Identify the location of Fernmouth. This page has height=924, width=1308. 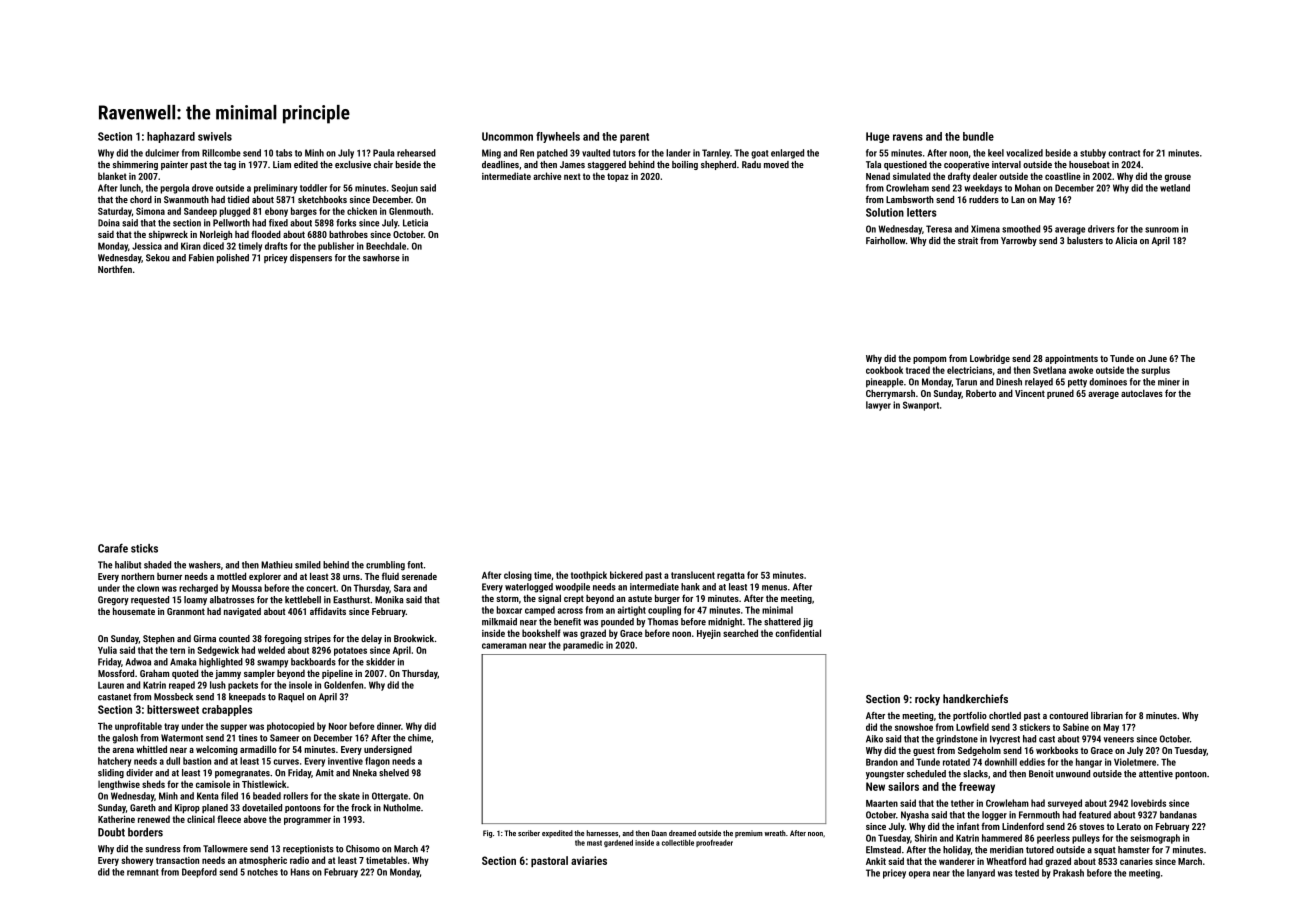
(1039, 815).
